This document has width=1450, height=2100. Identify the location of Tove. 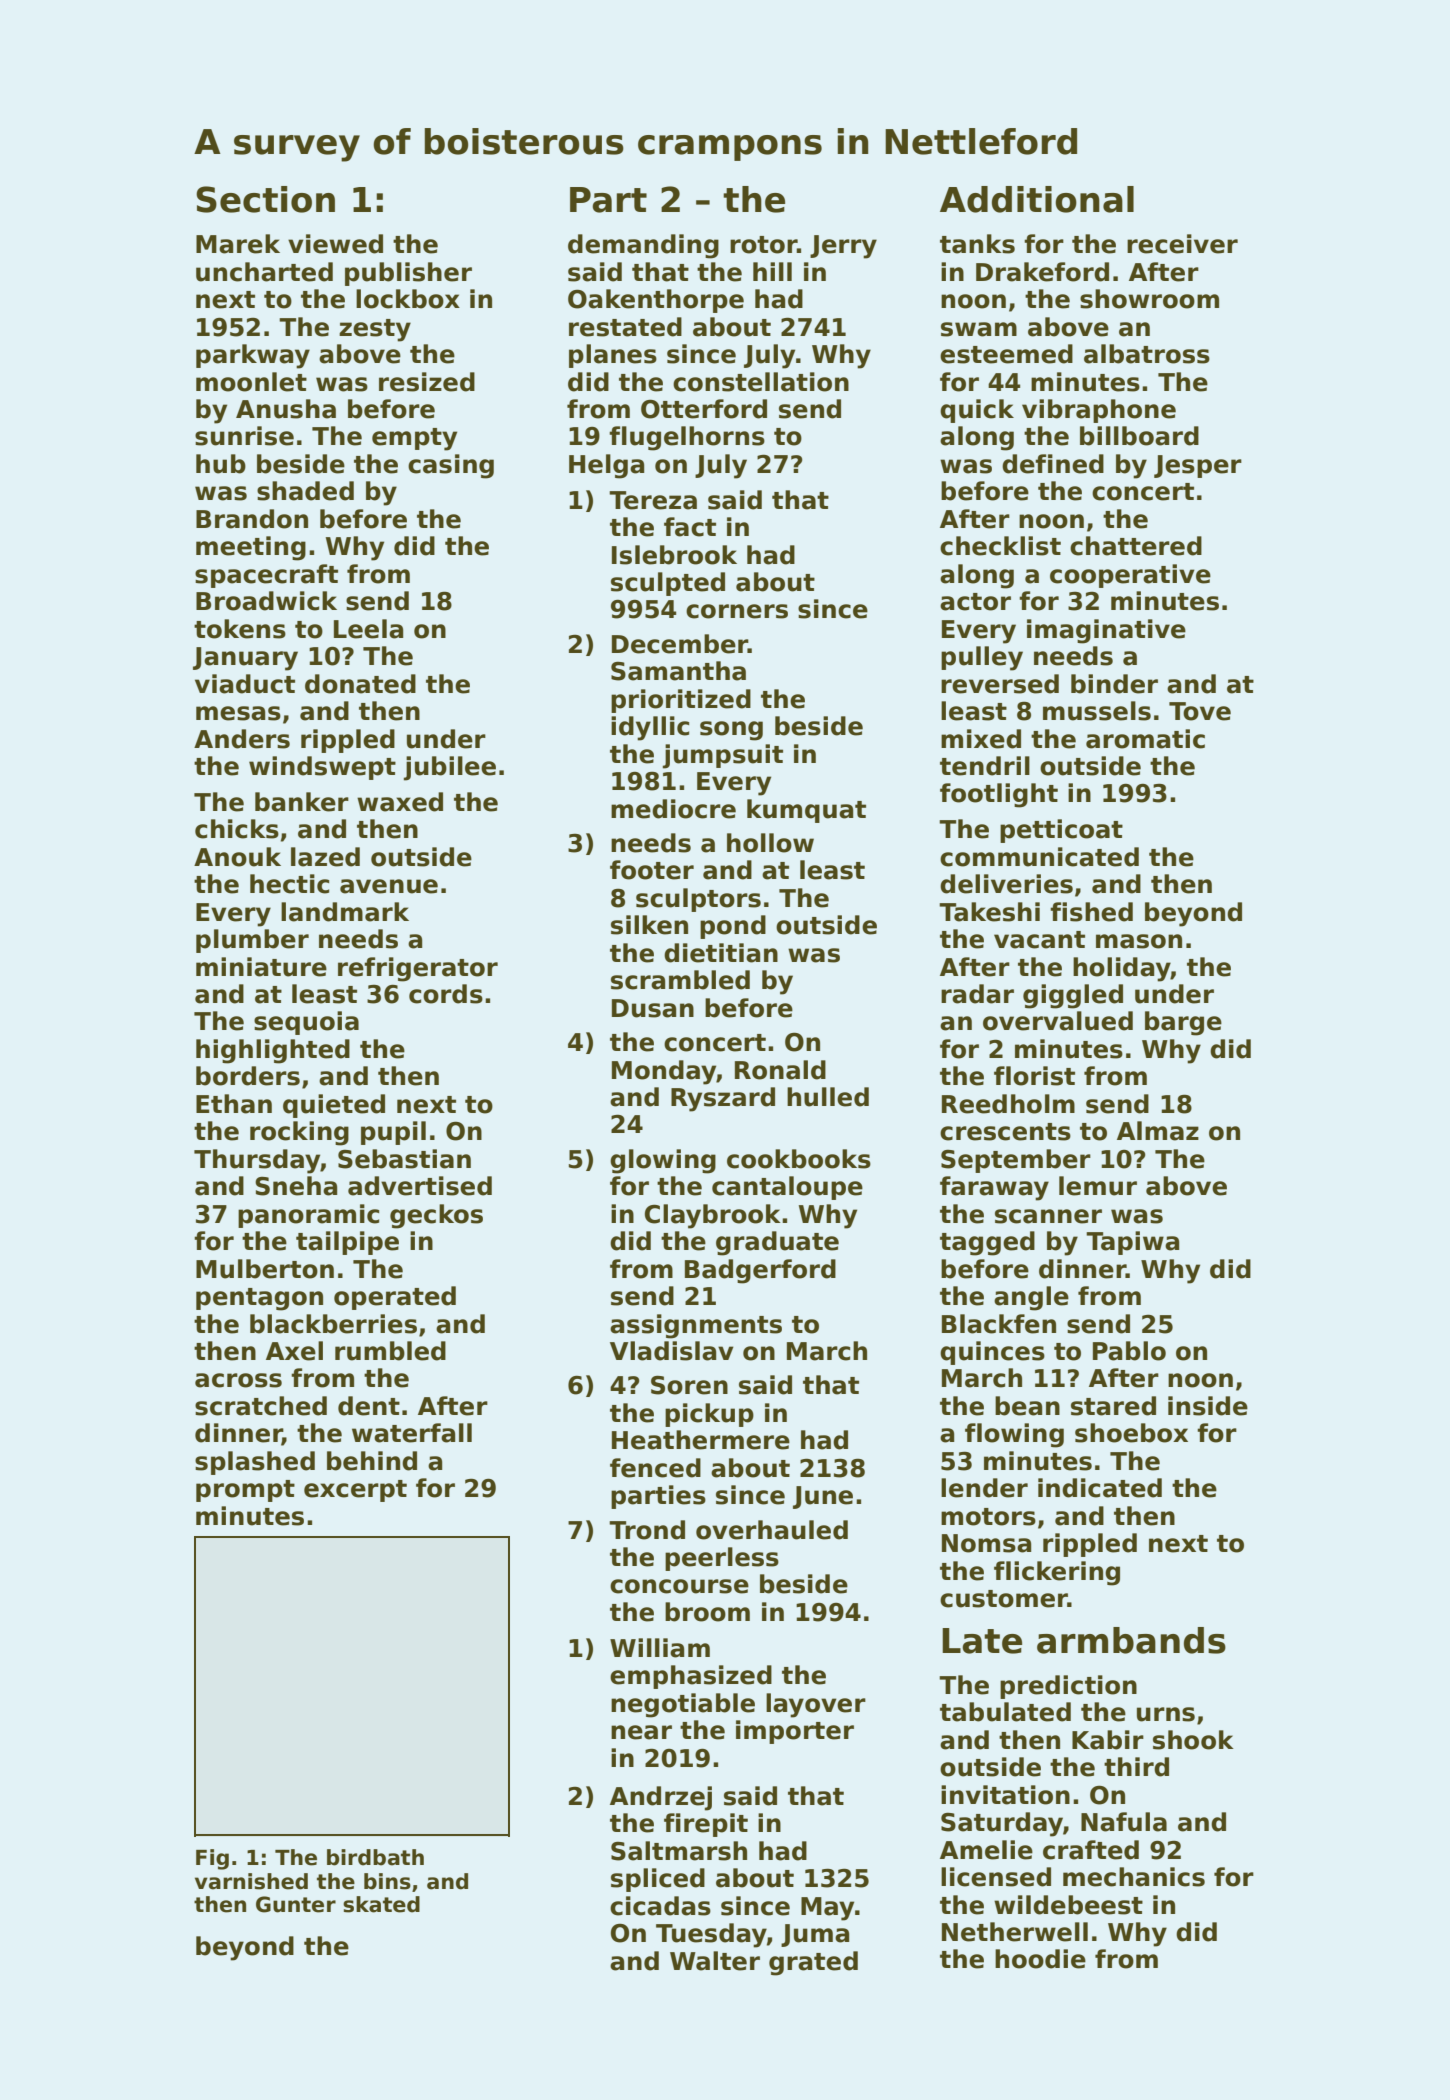
(1200, 711).
